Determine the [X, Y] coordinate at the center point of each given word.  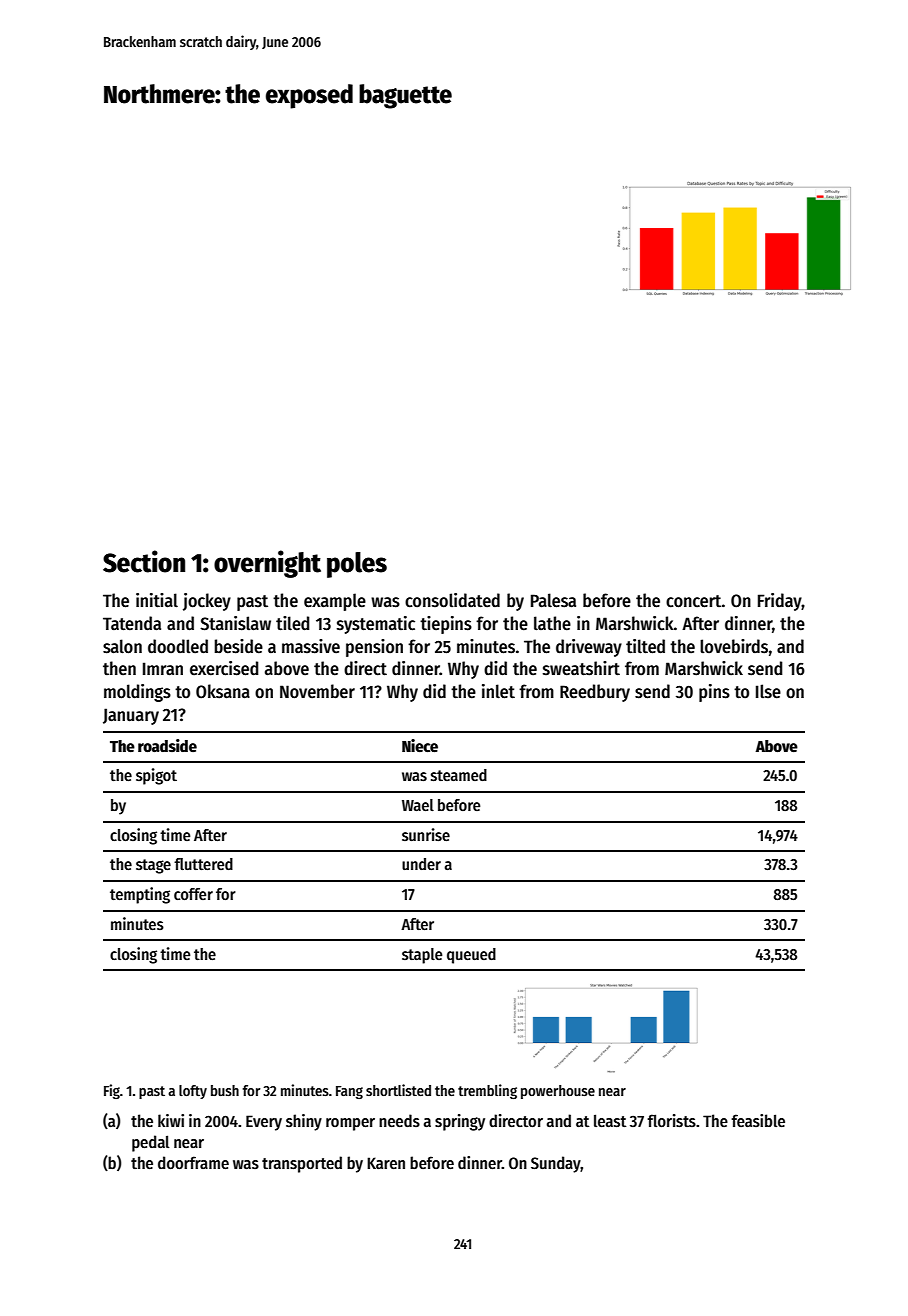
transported [302, 1164]
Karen [386, 1163]
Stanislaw [235, 623]
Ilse [768, 691]
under [421, 864]
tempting [140, 895]
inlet [498, 691]
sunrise [426, 834]
